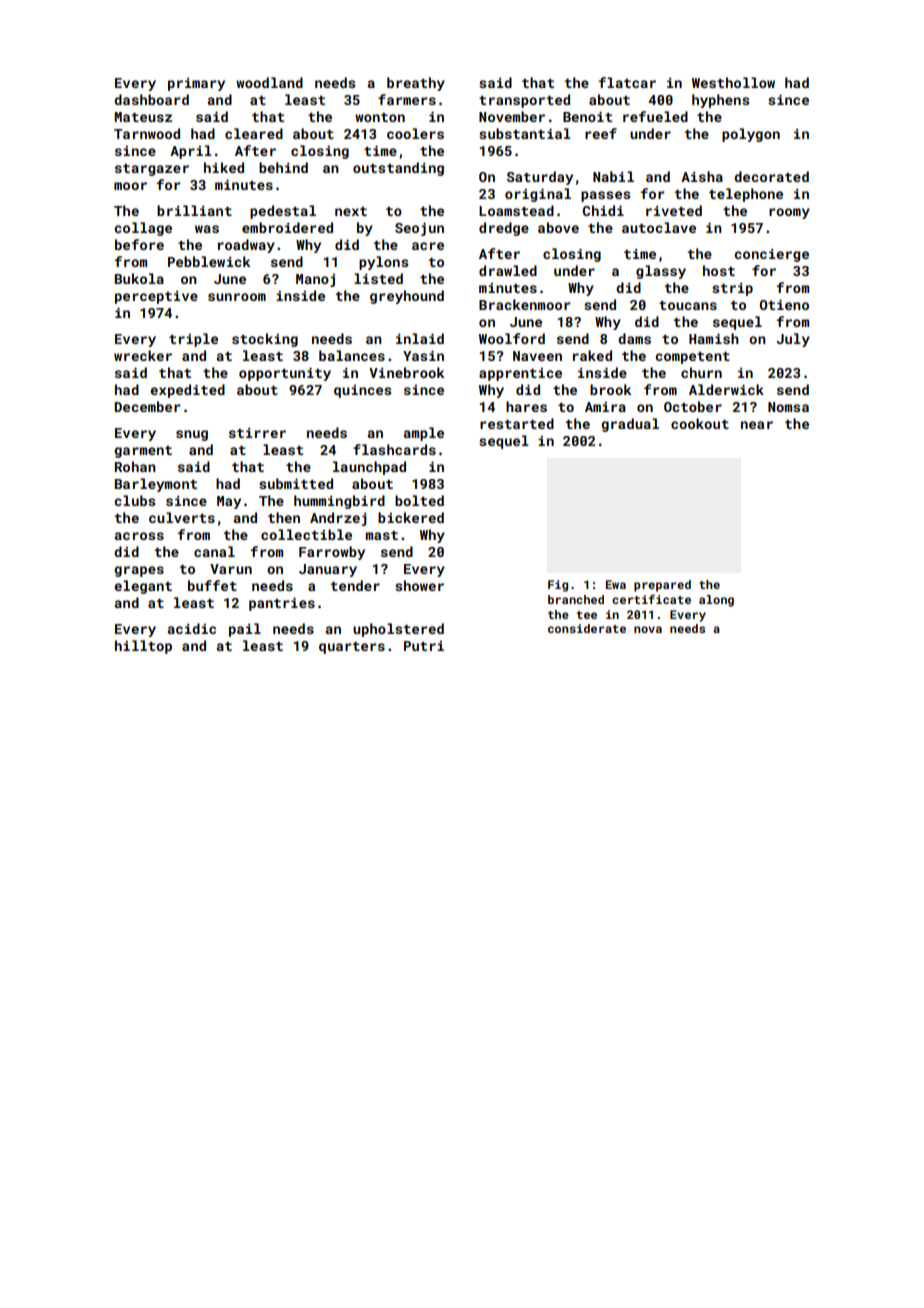 The image size is (924, 1308). Describe the element at coordinates (733, 82) in the image. I see `Westhollow` at that location.
